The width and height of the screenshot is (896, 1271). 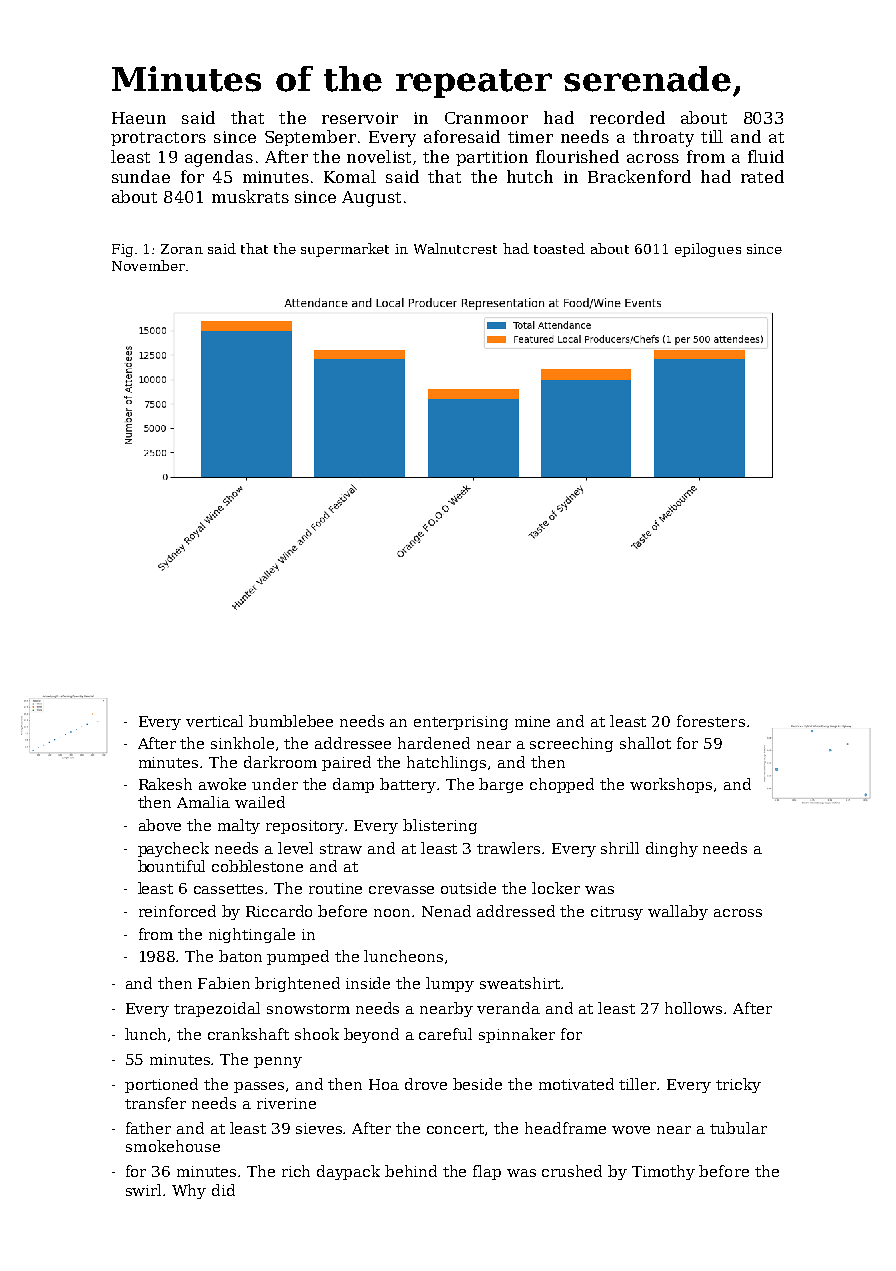 I want to click on Timothy, so click(x=663, y=1172).
